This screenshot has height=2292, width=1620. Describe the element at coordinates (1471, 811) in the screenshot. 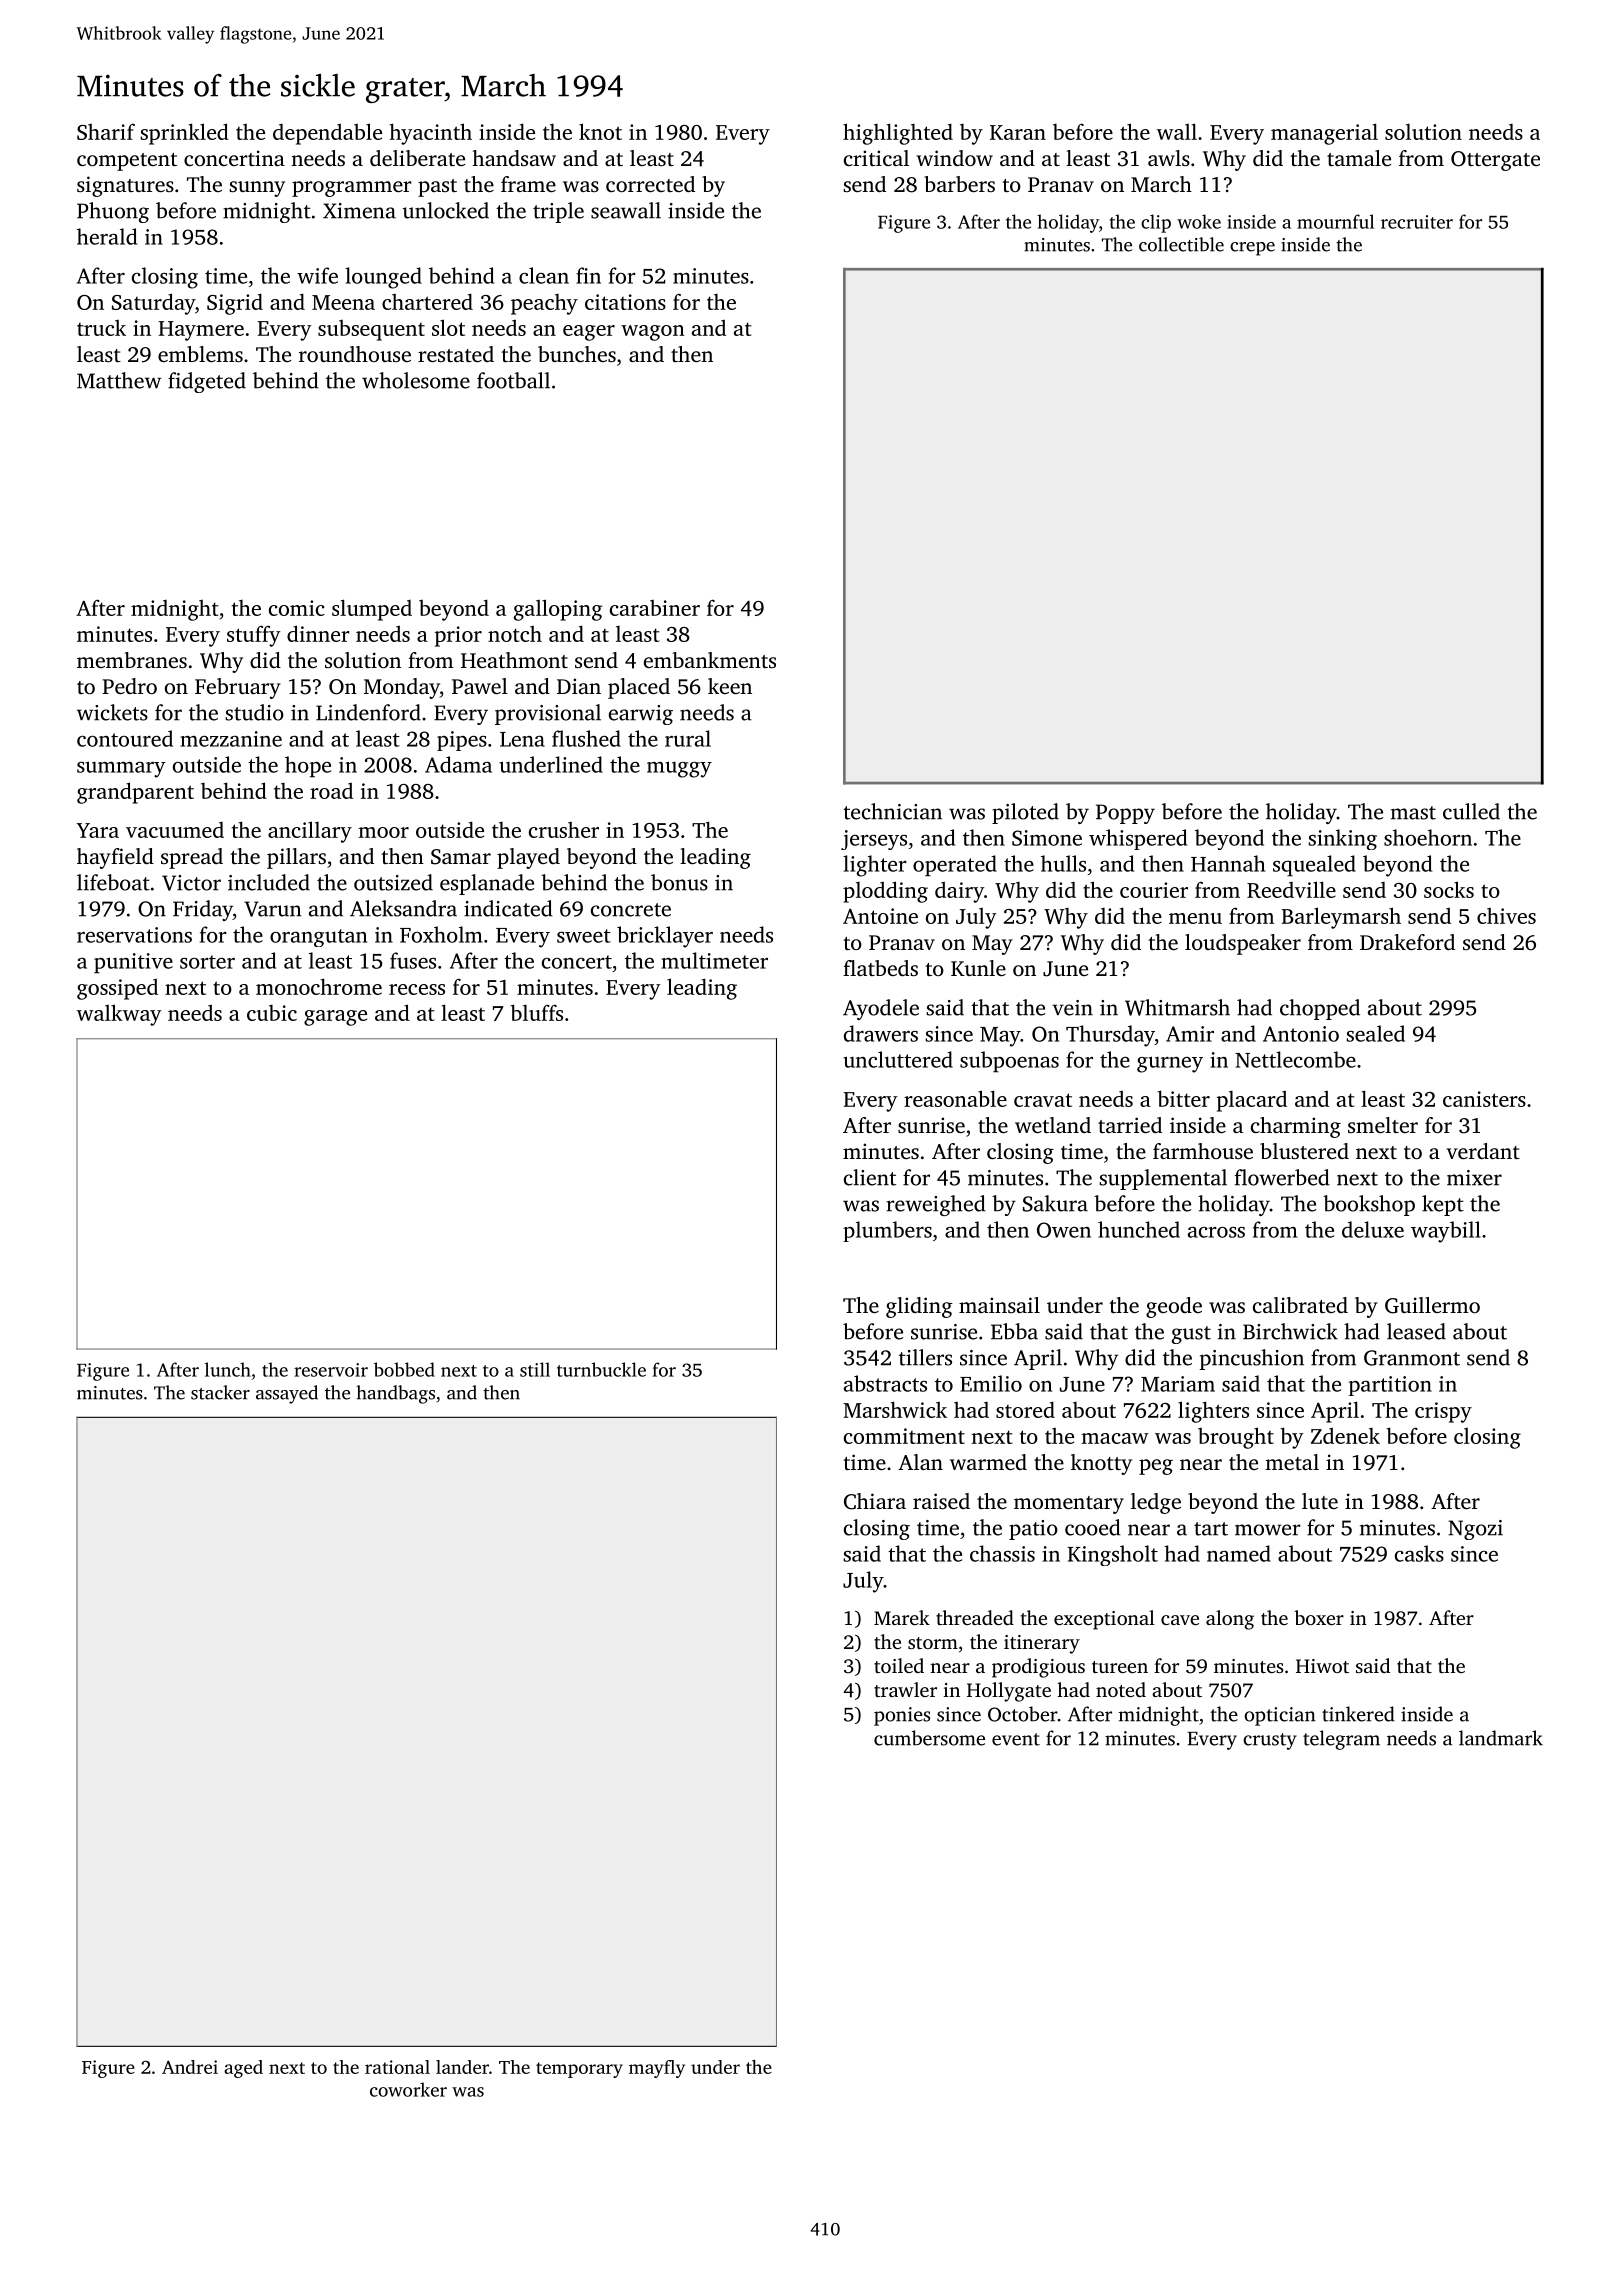

I see `culled` at that location.
